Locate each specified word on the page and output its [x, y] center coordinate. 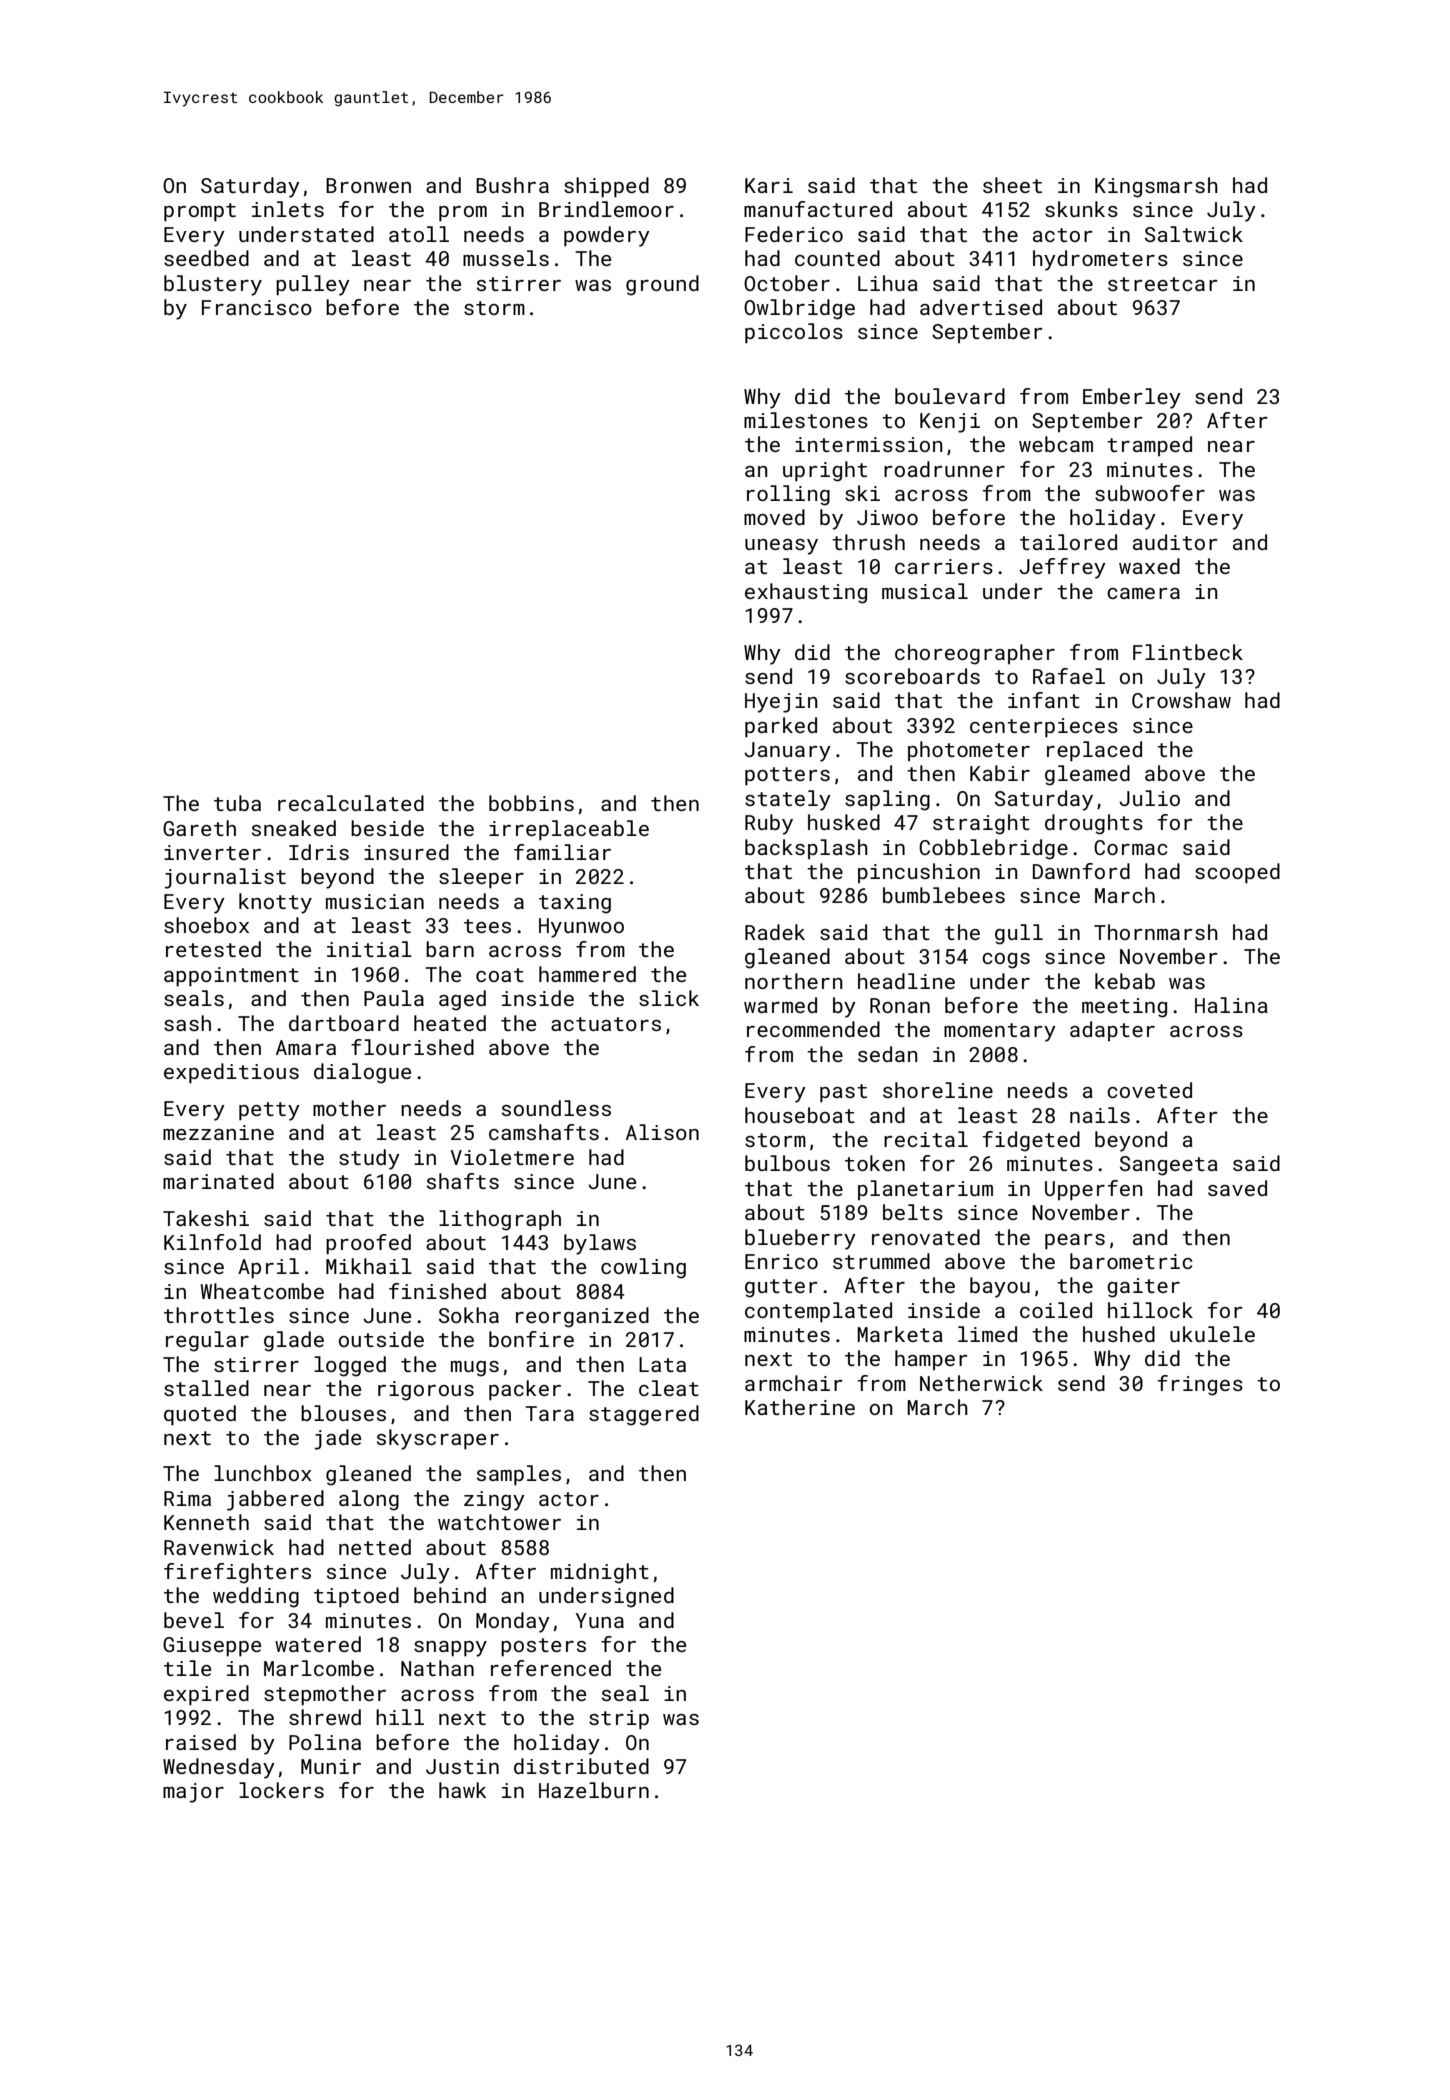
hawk [462, 1790]
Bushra [512, 185]
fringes [1200, 1385]
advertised [981, 307]
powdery [607, 236]
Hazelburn [594, 1790]
